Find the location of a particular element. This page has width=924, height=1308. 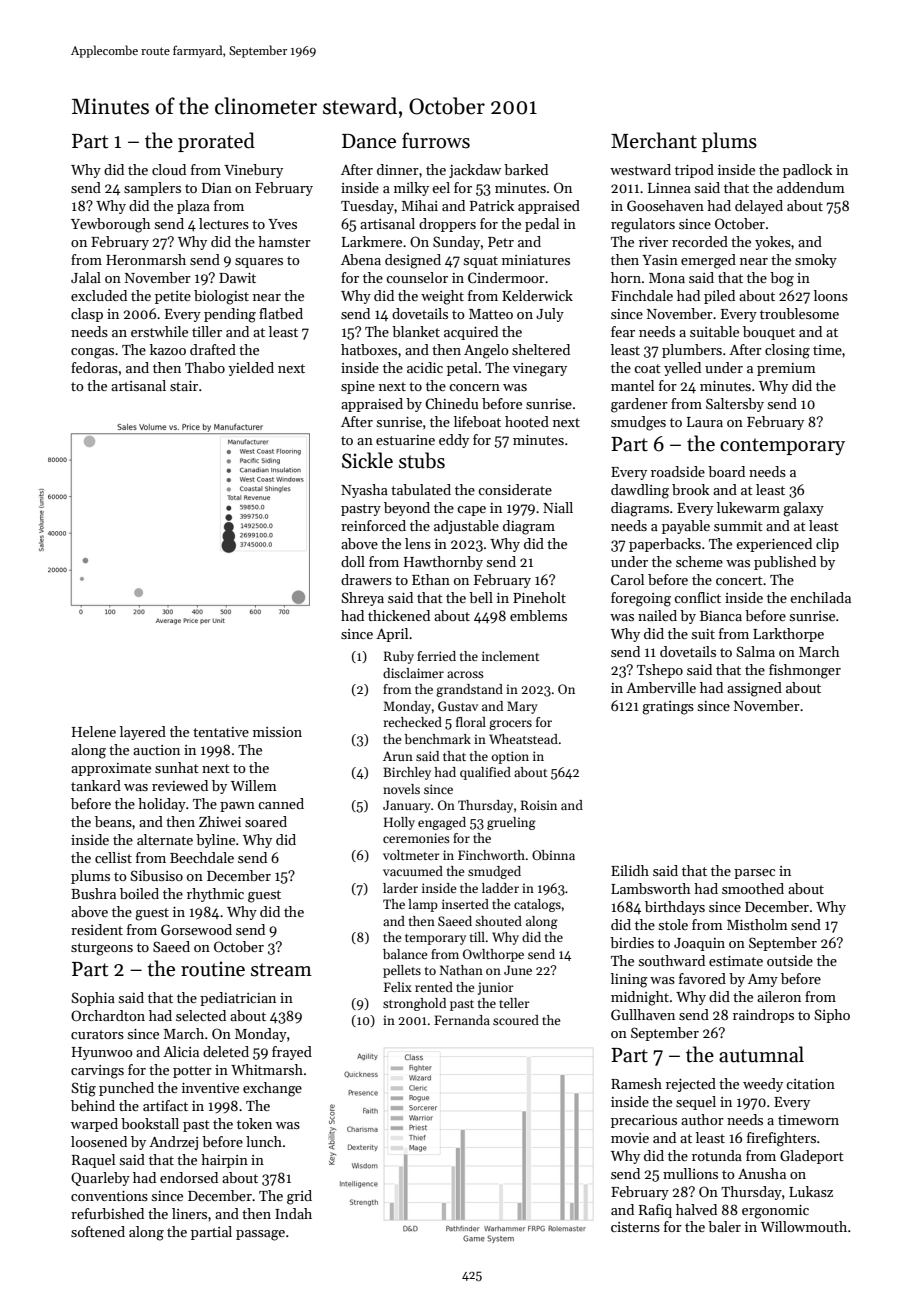

acquired is located at coordinates (471, 333).
